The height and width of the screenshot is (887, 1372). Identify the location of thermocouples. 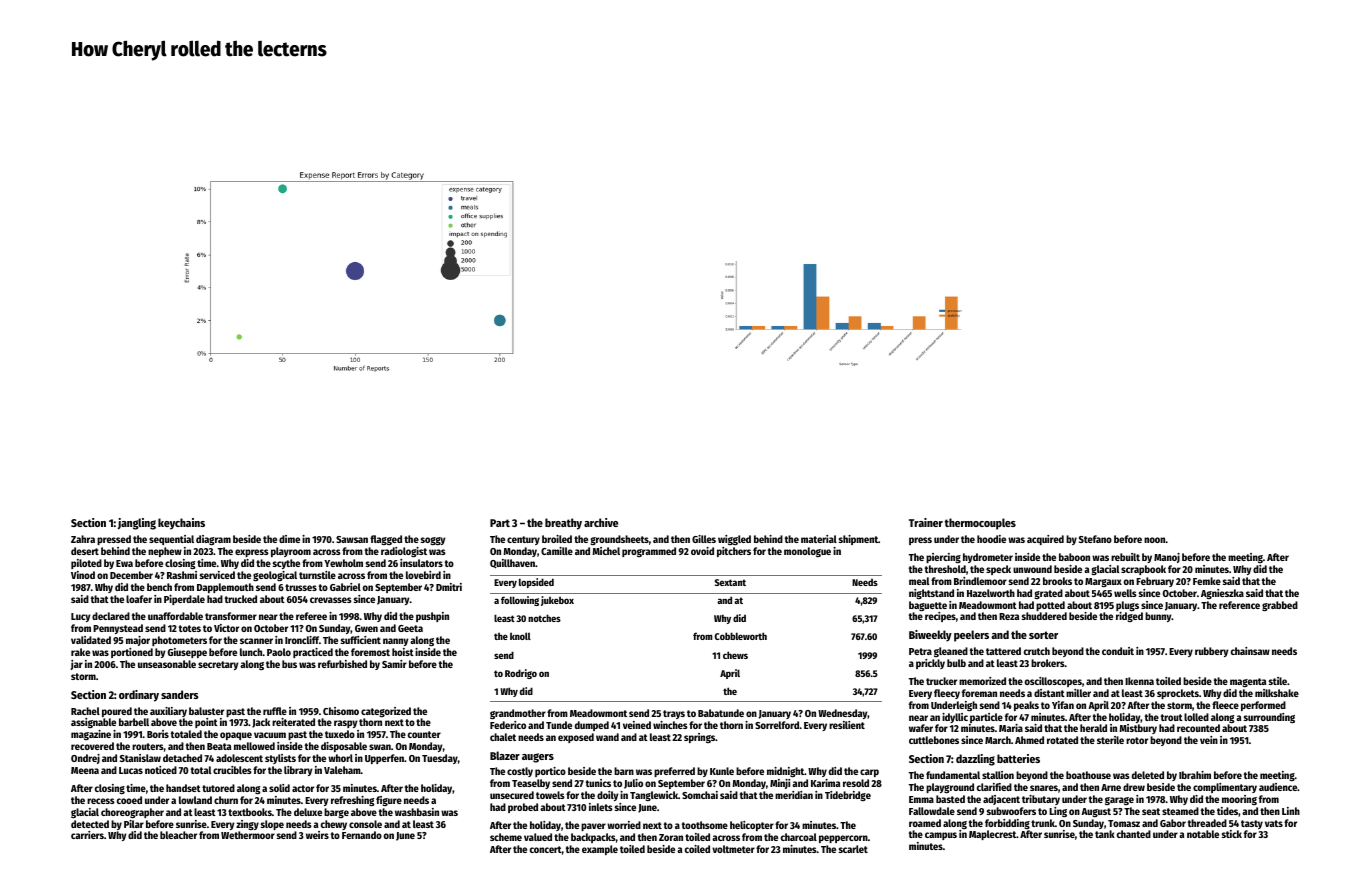
(980, 524).
